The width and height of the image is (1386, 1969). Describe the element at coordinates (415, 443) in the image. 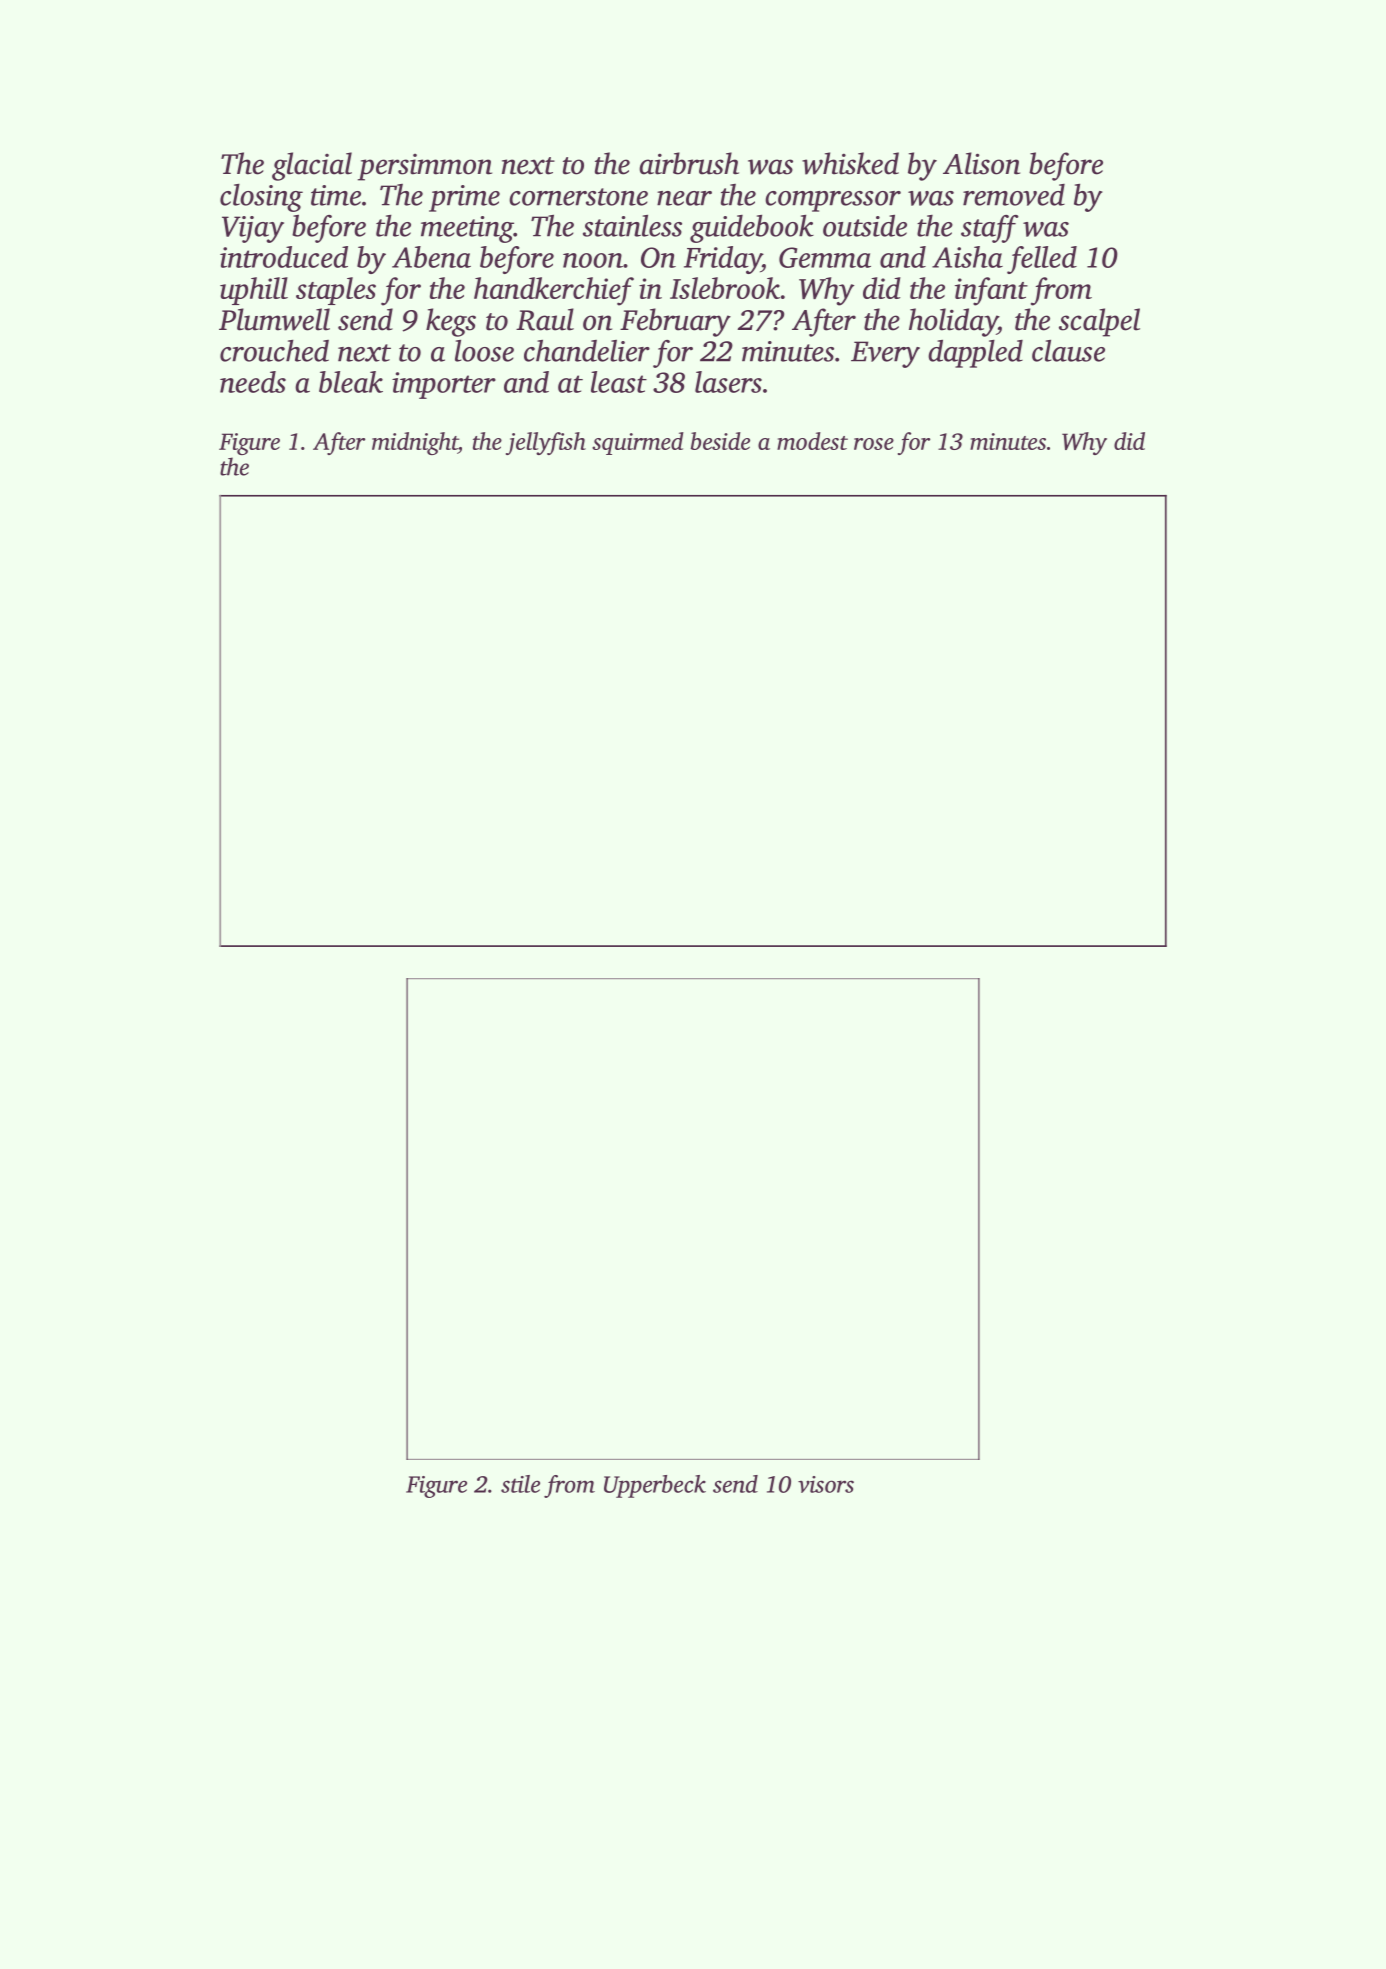

I see `midnight` at that location.
